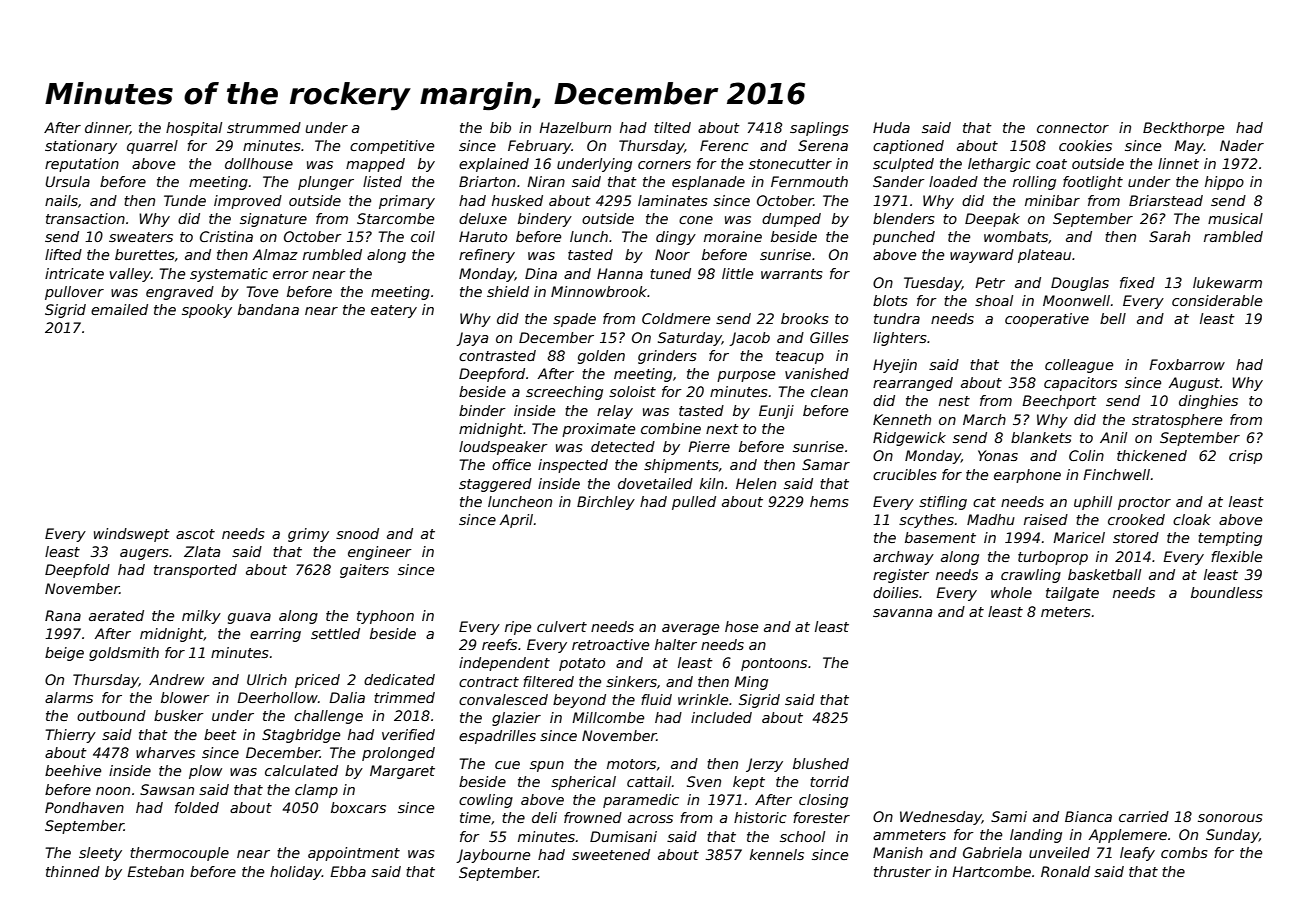 The image size is (1308, 924). I want to click on thermocouple, so click(179, 854).
